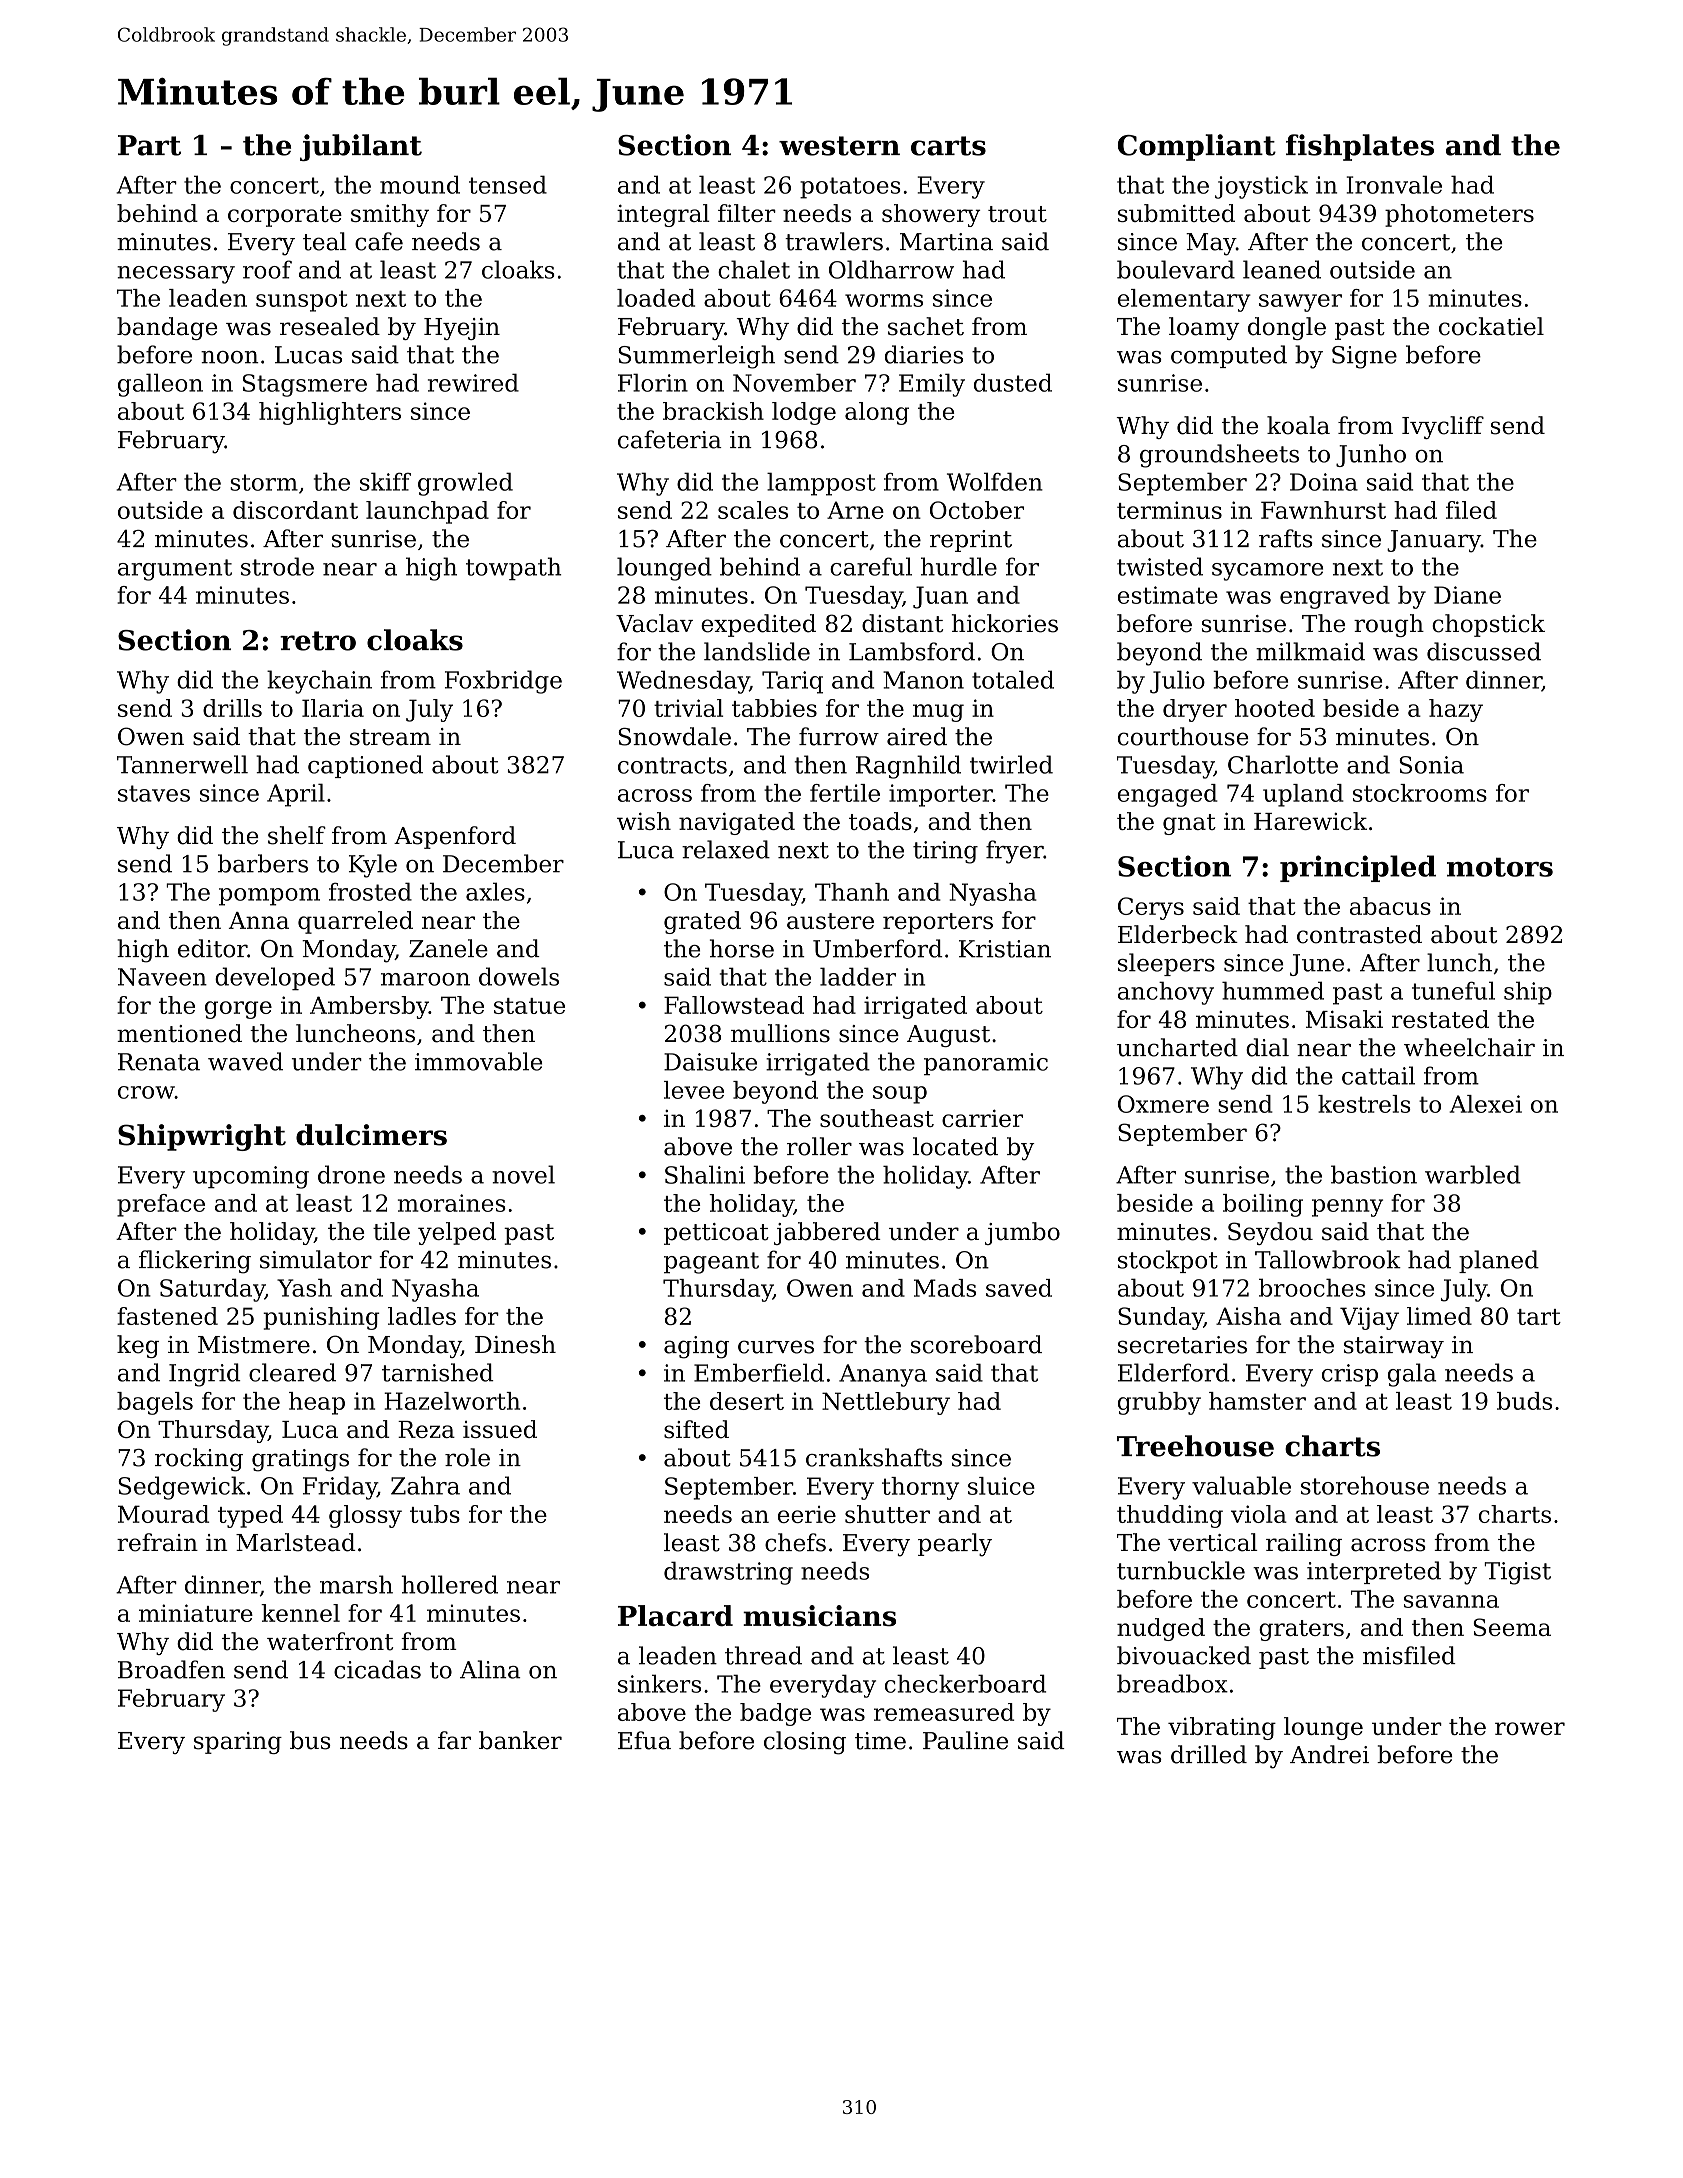  What do you see at coordinates (361, 147) in the image?
I see `jubilant` at bounding box center [361, 147].
